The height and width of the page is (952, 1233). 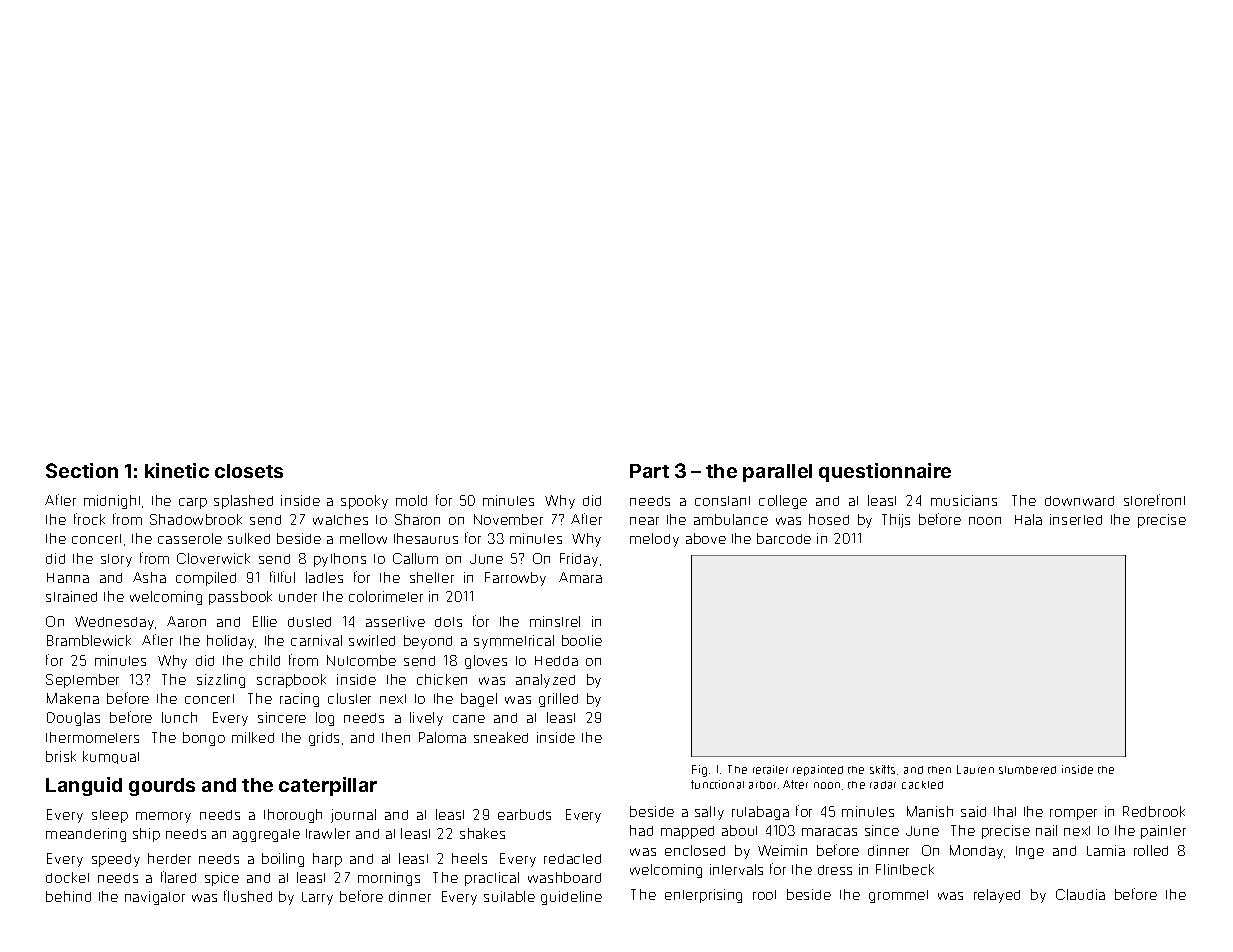 I want to click on splashed, so click(x=243, y=502).
